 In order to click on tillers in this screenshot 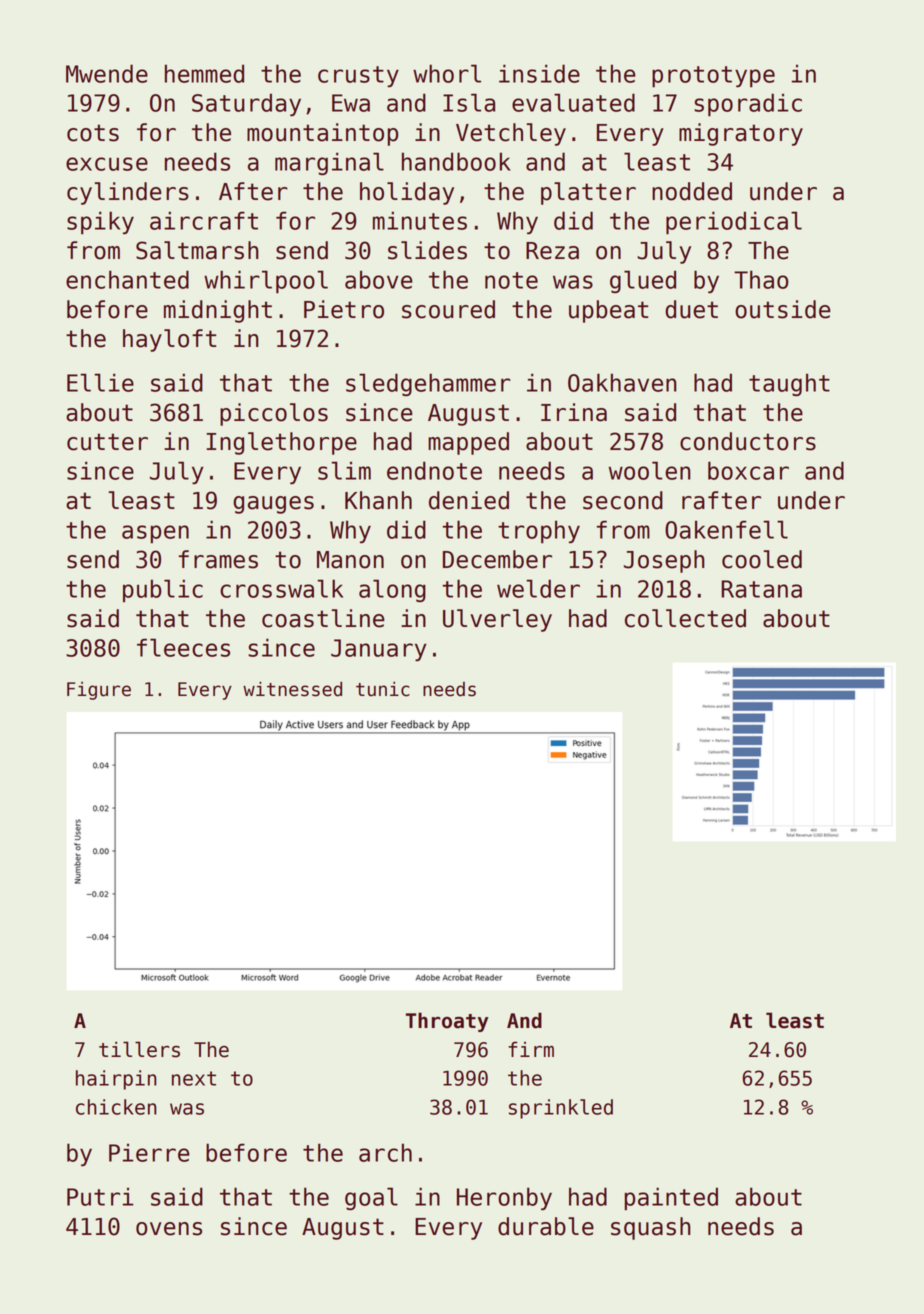, I will do `click(139, 1049)`.
